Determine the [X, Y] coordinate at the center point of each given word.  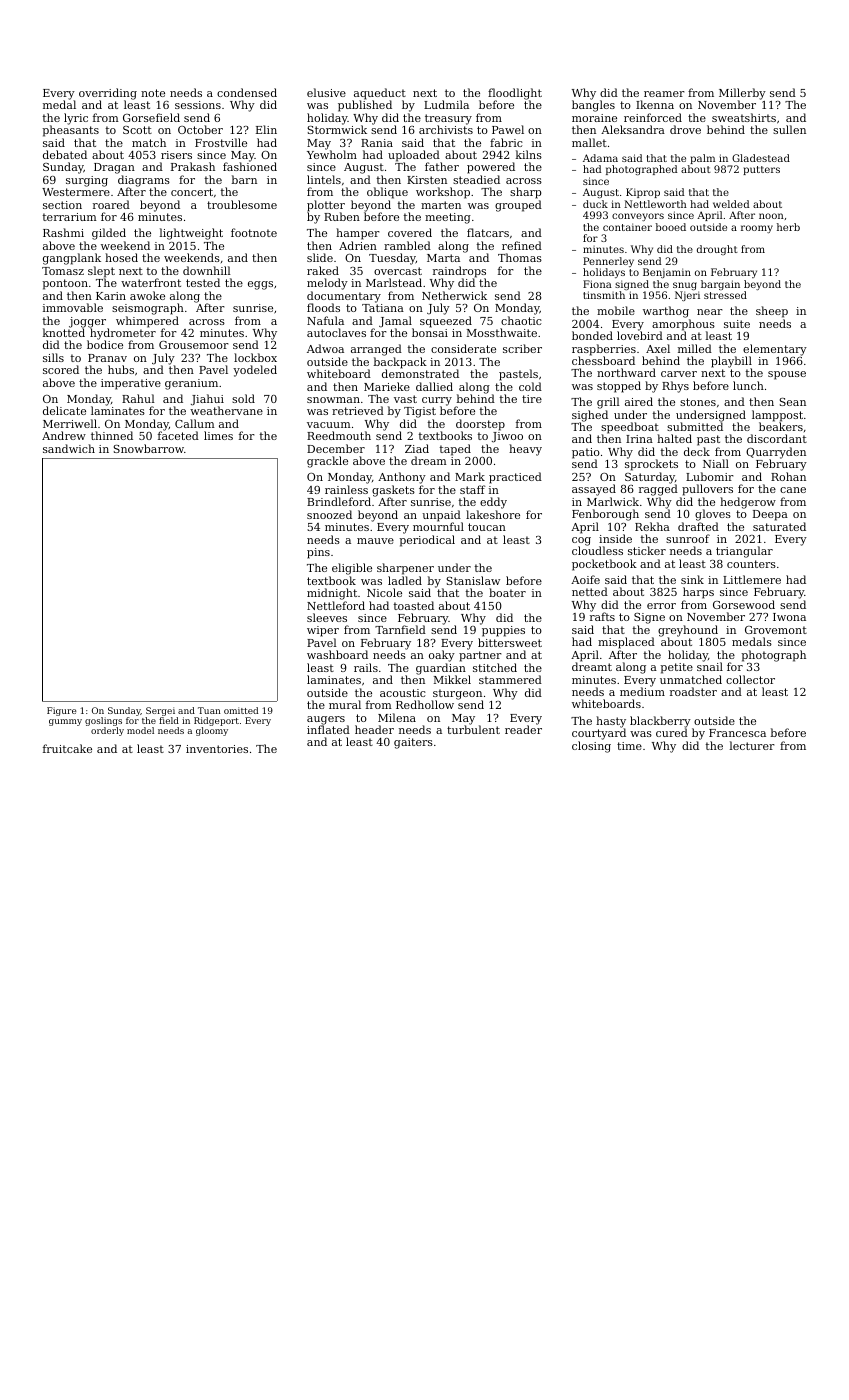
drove [685, 129]
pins [318, 553]
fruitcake [67, 748]
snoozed [329, 514]
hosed [121, 257]
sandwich [69, 448]
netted [590, 591]
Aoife [585, 579]
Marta [443, 258]
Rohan [788, 476]
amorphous [683, 325]
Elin [266, 129]
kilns [529, 154]
